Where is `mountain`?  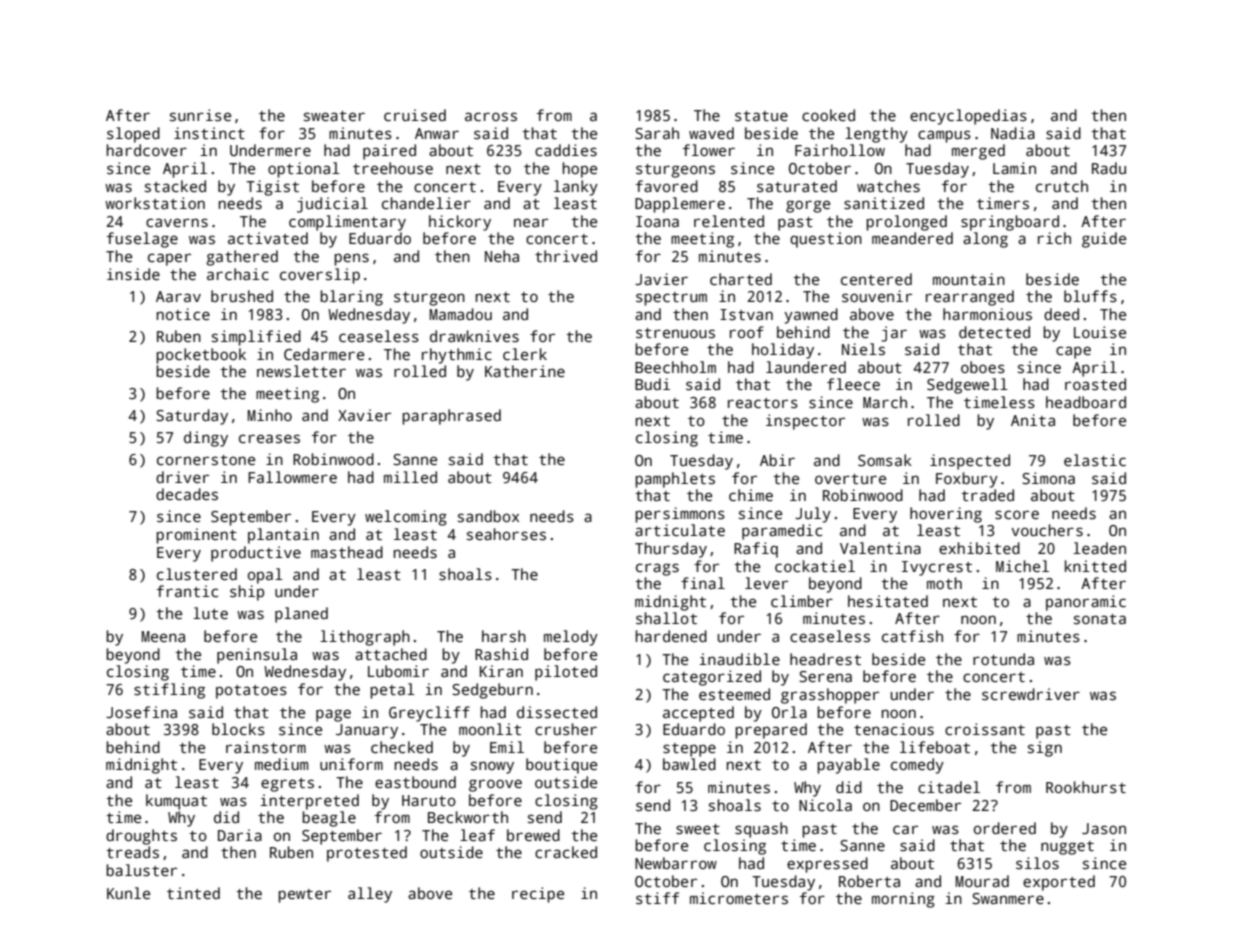
mountain is located at coordinates (969, 279).
